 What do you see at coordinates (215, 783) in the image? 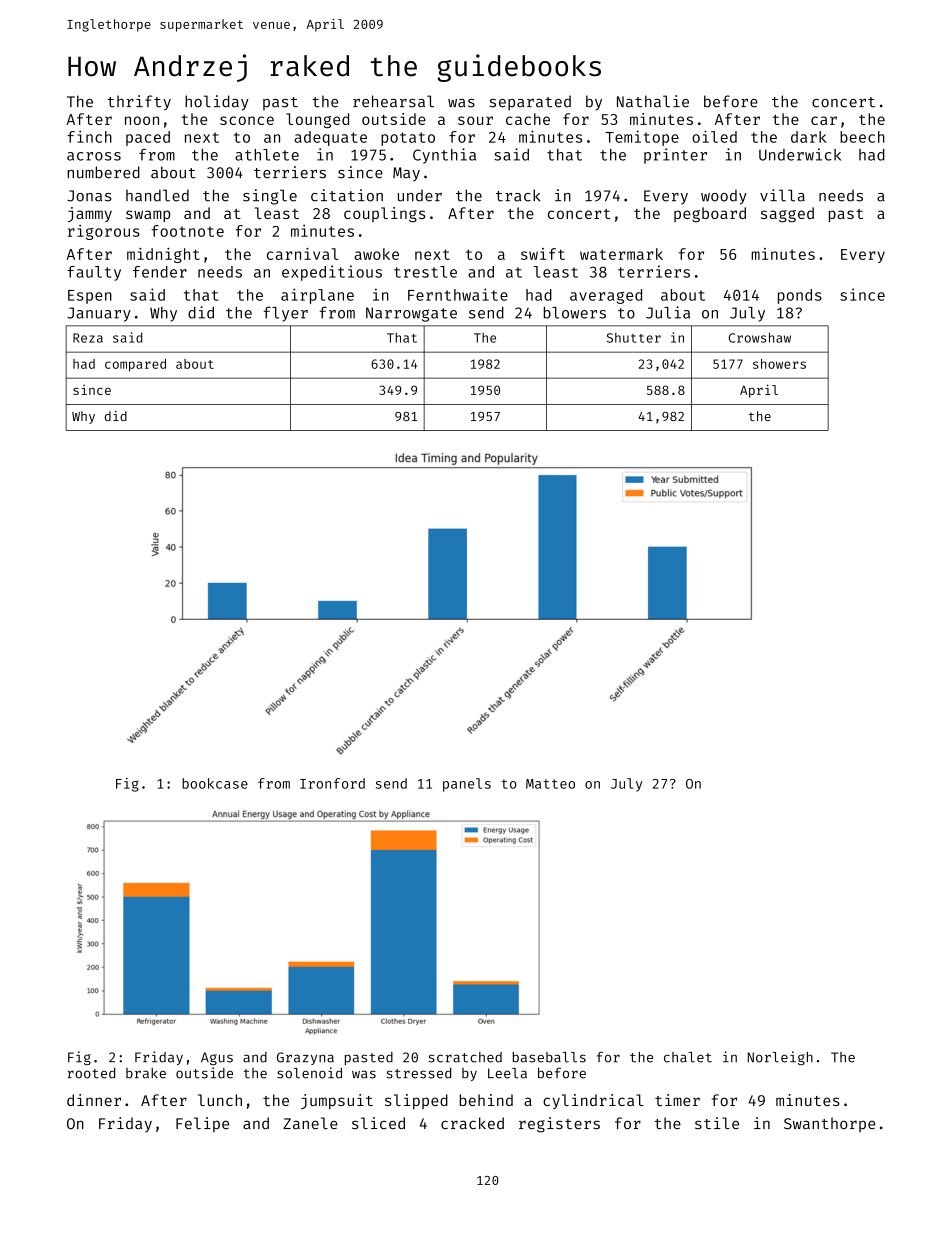
I see `bookcase` at bounding box center [215, 783].
